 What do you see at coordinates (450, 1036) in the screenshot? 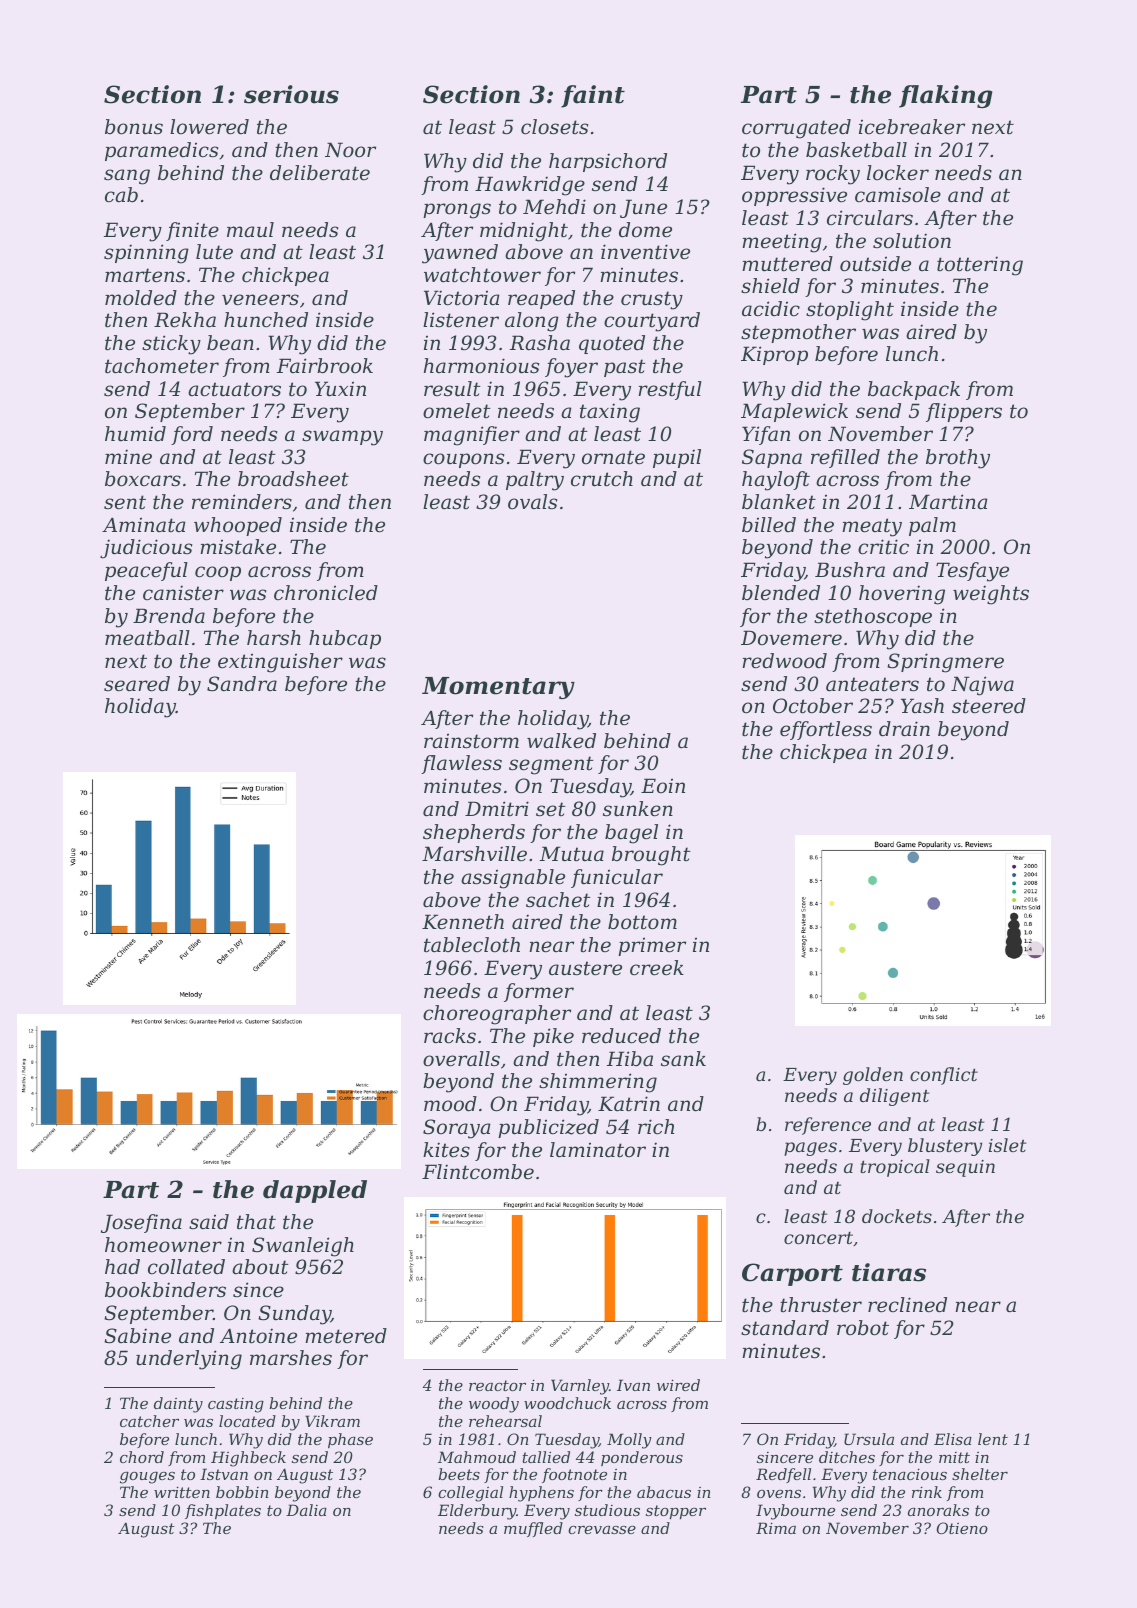
I see `racks` at bounding box center [450, 1036].
